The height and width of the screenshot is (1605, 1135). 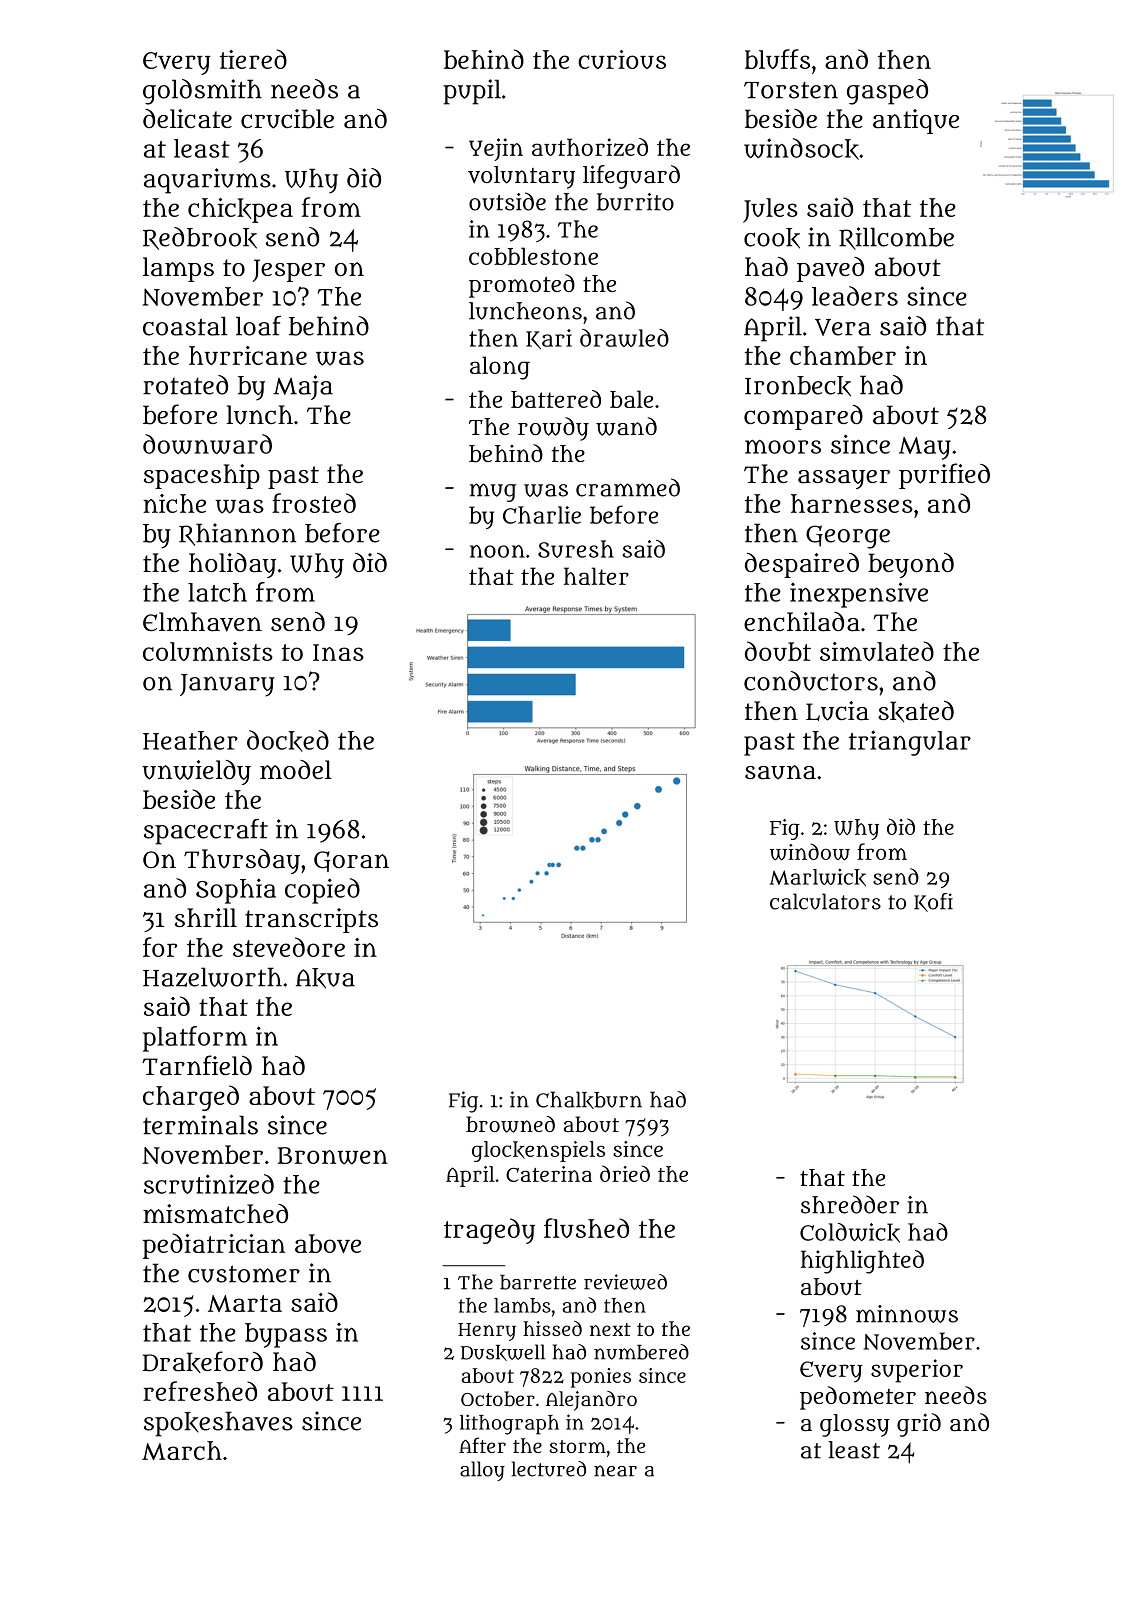 I want to click on chamber, so click(x=843, y=355).
